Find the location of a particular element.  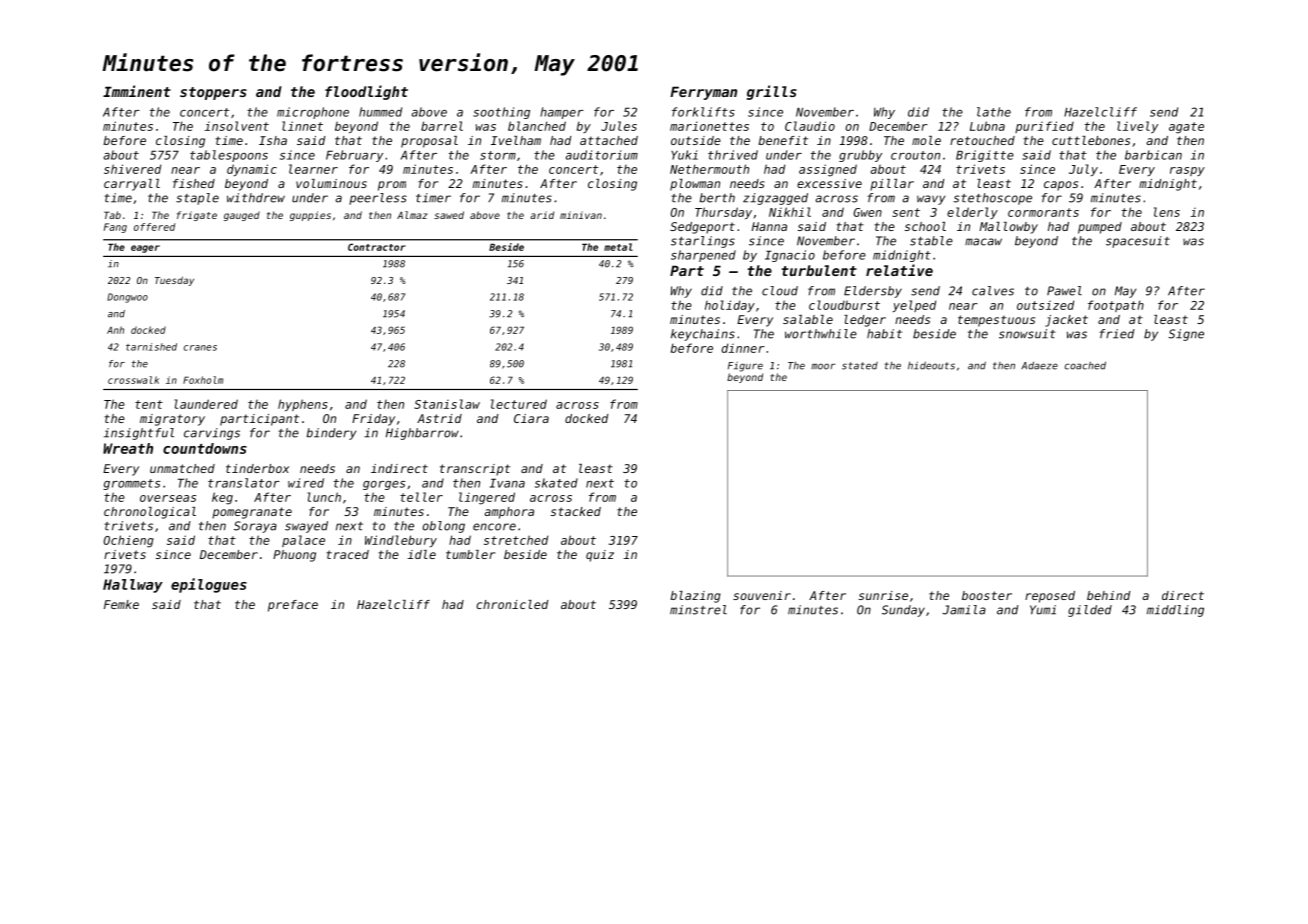

preface is located at coordinates (293, 606).
